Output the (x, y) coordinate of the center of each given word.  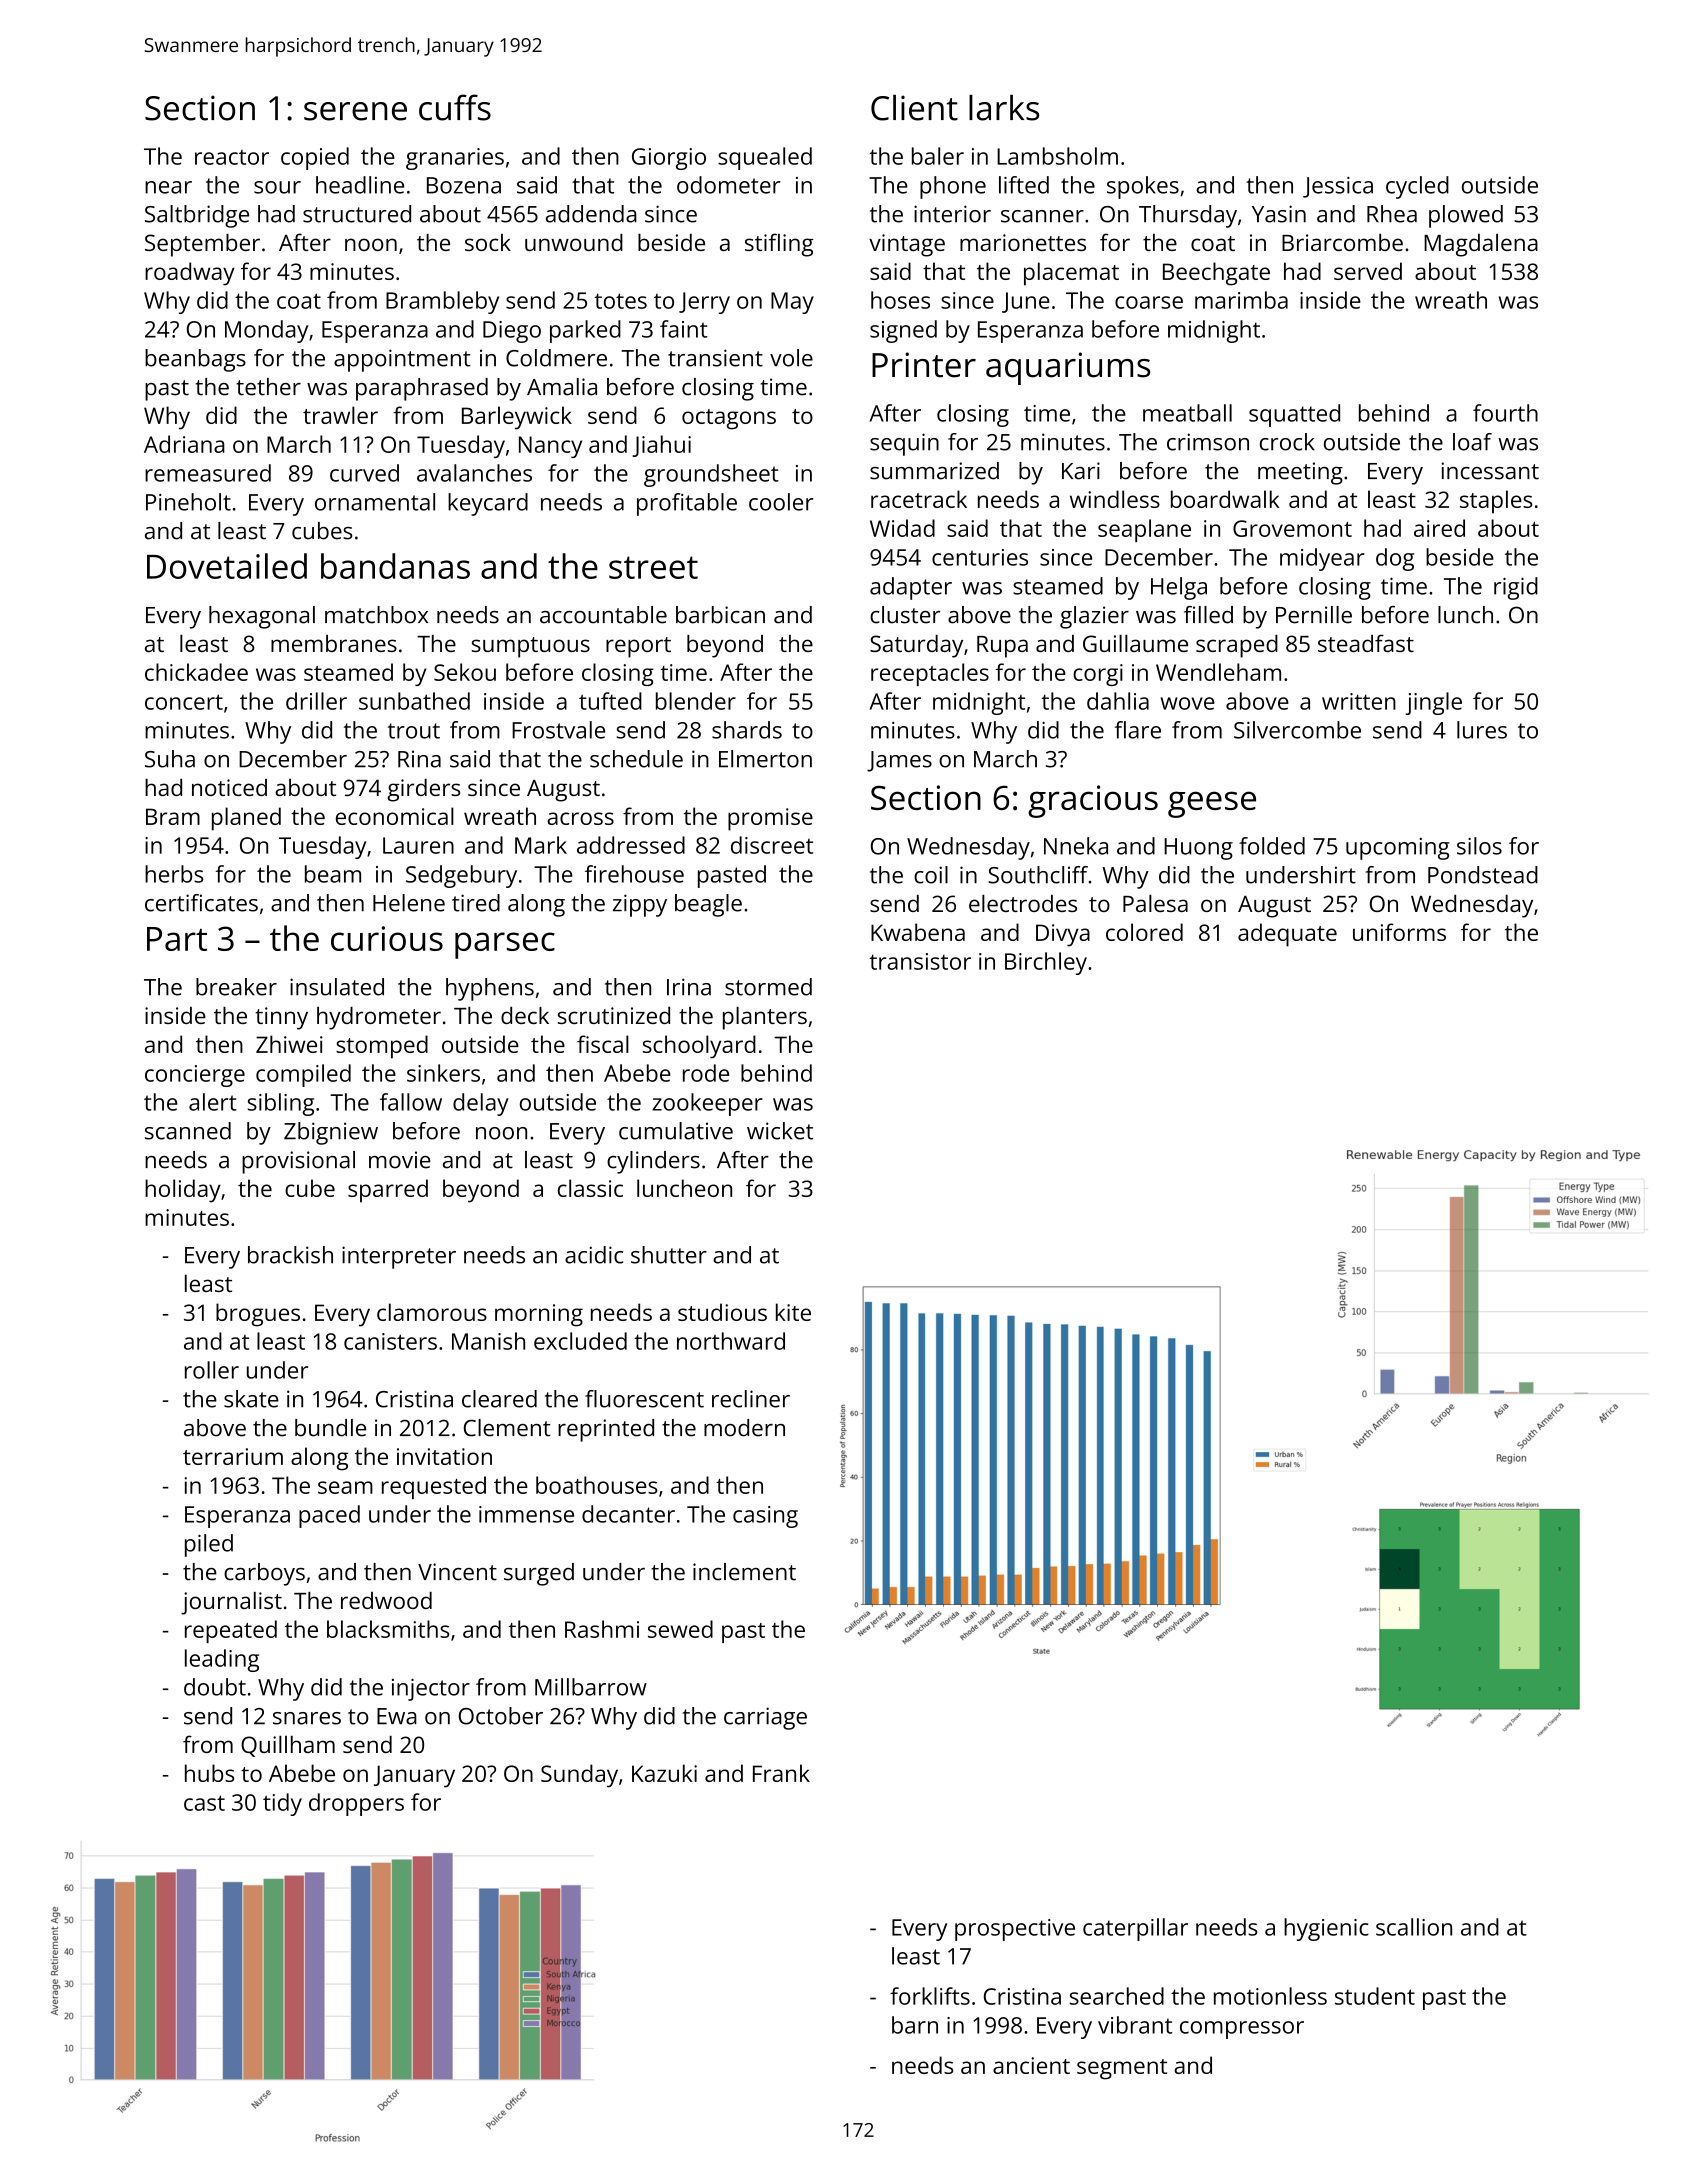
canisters (390, 1341)
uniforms (1399, 932)
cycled (1417, 187)
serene (355, 111)
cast (204, 1803)
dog (1395, 559)
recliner (751, 1399)
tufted (610, 701)
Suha (170, 759)
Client (914, 108)
